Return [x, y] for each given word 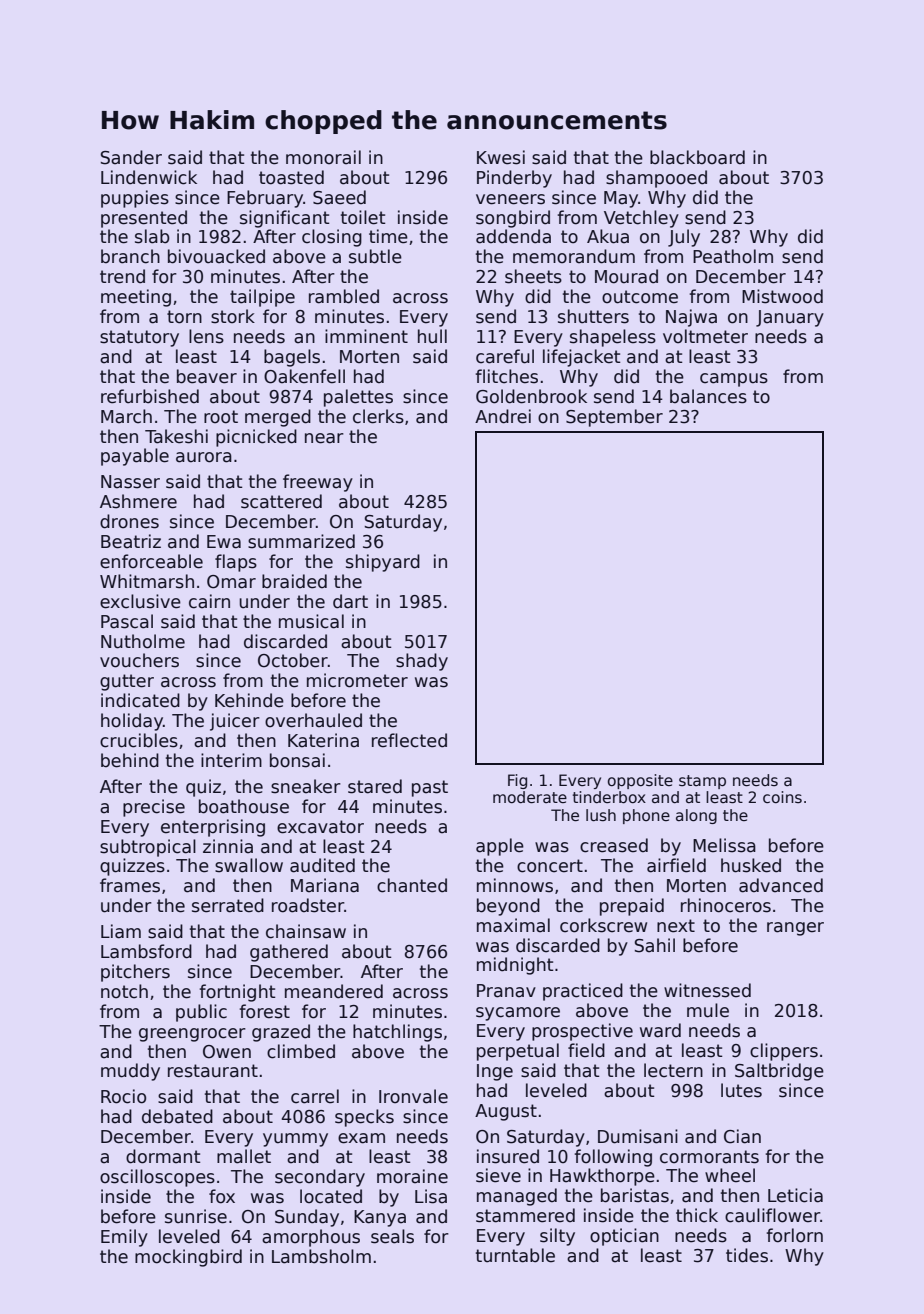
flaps [236, 563]
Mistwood [782, 296]
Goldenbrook [531, 396]
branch [130, 256]
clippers [784, 1052]
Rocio [123, 1096]
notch [124, 991]
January [790, 318]
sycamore [518, 1014]
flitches [506, 376]
